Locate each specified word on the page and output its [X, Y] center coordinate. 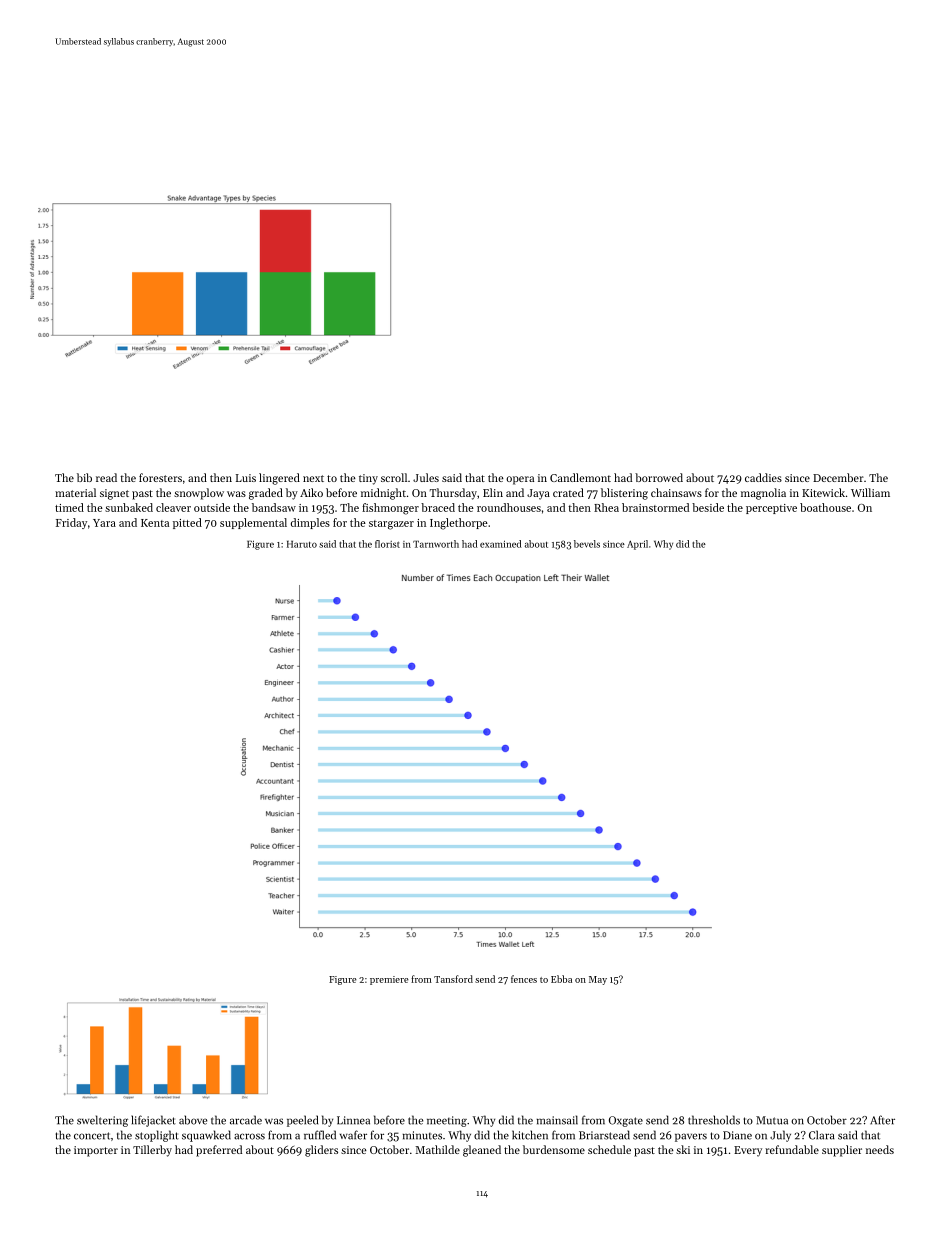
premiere [389, 980]
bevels [587, 544]
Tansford [453, 979]
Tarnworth [436, 544]
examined [501, 544]
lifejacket [153, 1121]
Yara [104, 523]
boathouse [825, 507]
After [882, 1120]
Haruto [302, 544]
